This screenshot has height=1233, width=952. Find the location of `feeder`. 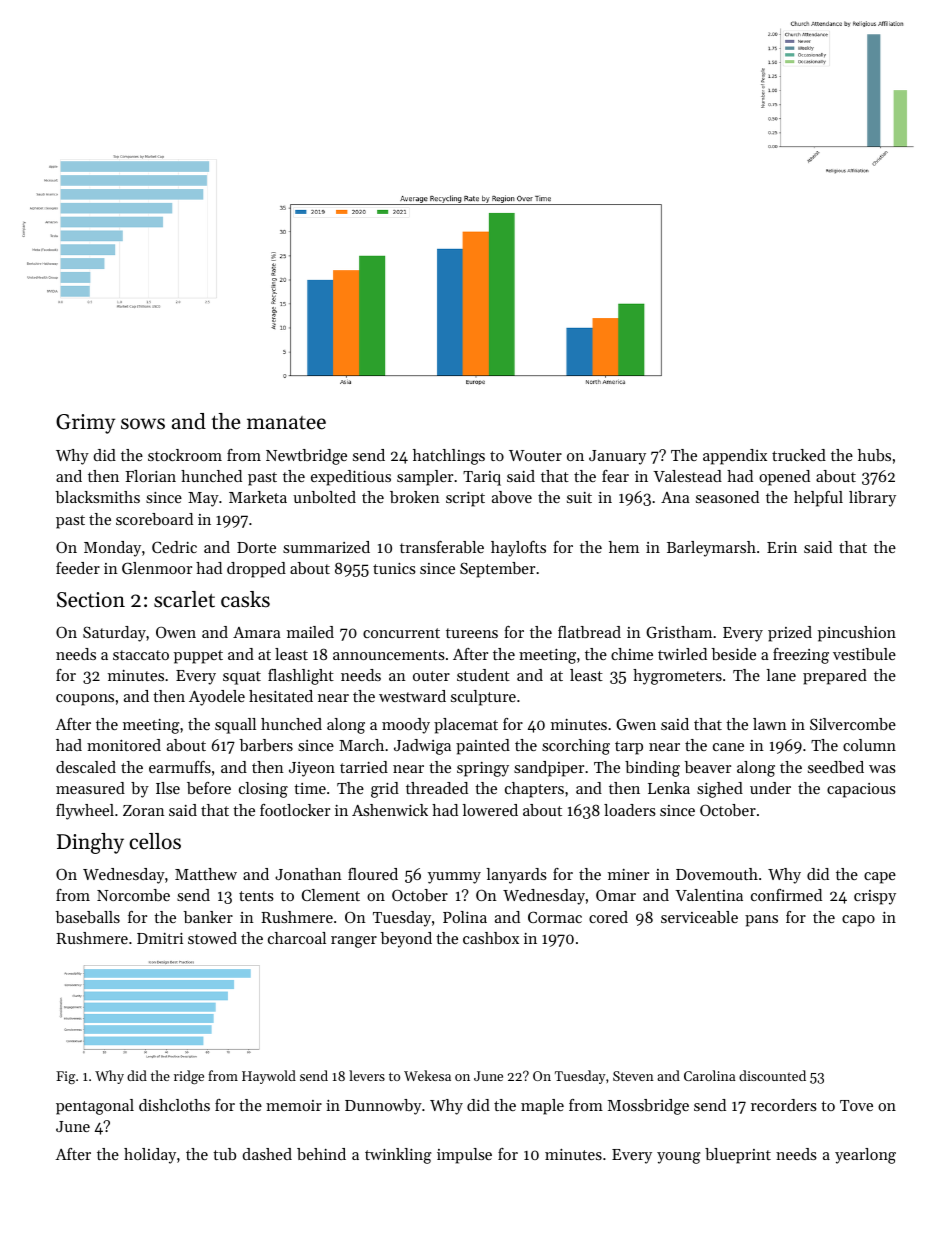

feeder is located at coordinates (78, 568).
